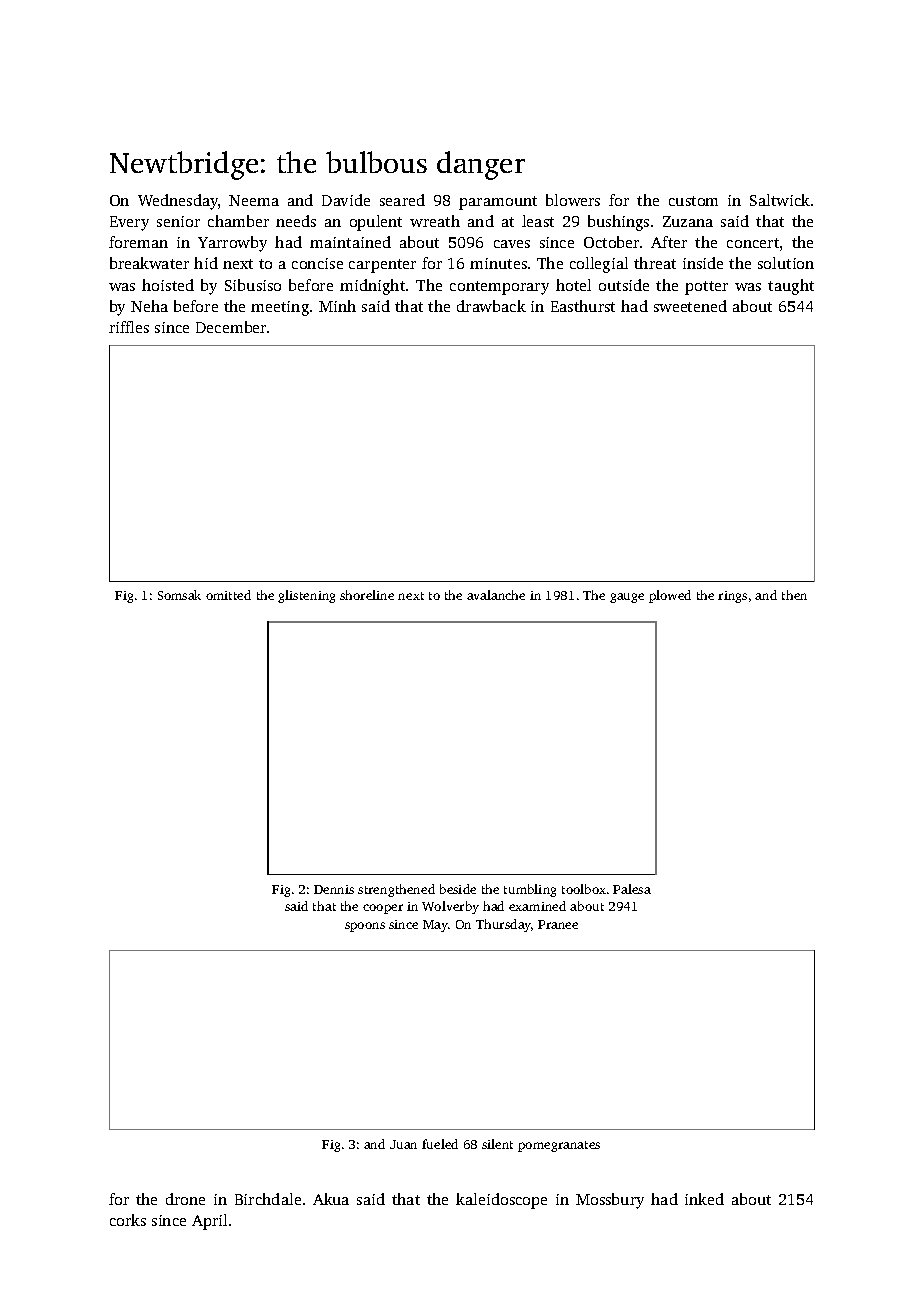 This screenshot has height=1314, width=924. What do you see at coordinates (334, 889) in the screenshot?
I see `Dennis` at bounding box center [334, 889].
